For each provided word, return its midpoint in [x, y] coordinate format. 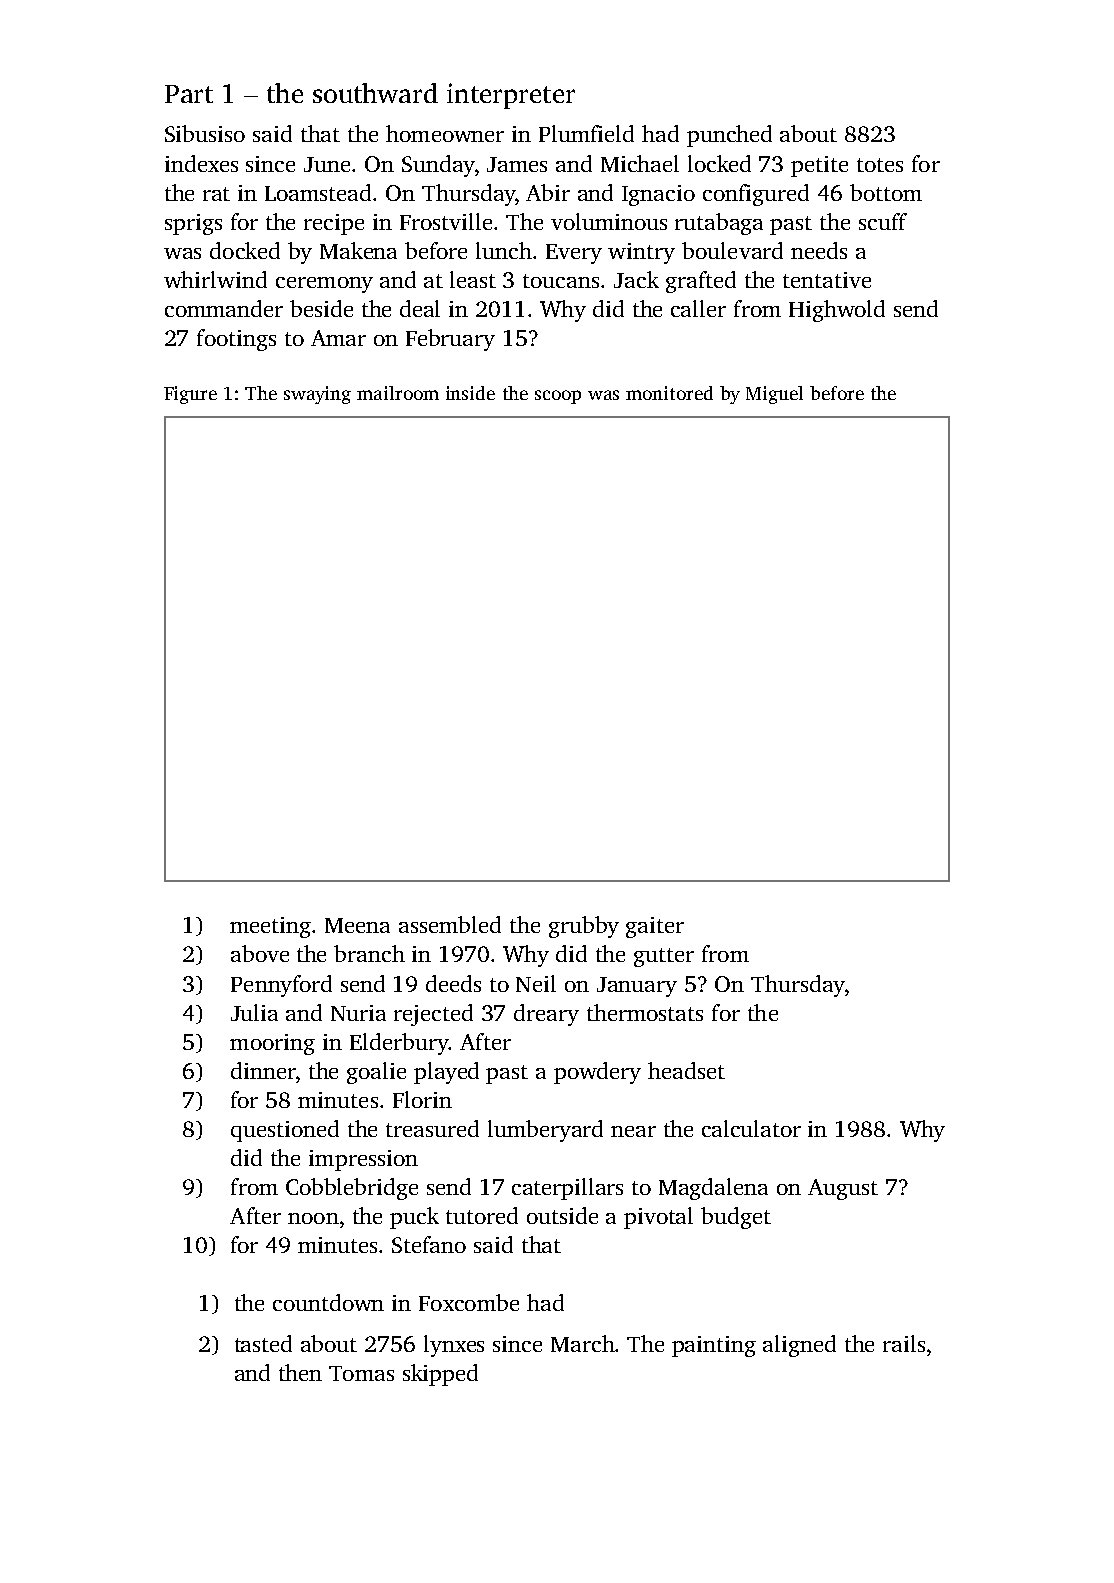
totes [880, 165]
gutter [664, 957]
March [583, 1343]
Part [189, 94]
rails [904, 1343]
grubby [584, 927]
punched [729, 136]
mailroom [398, 393]
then [300, 1372]
